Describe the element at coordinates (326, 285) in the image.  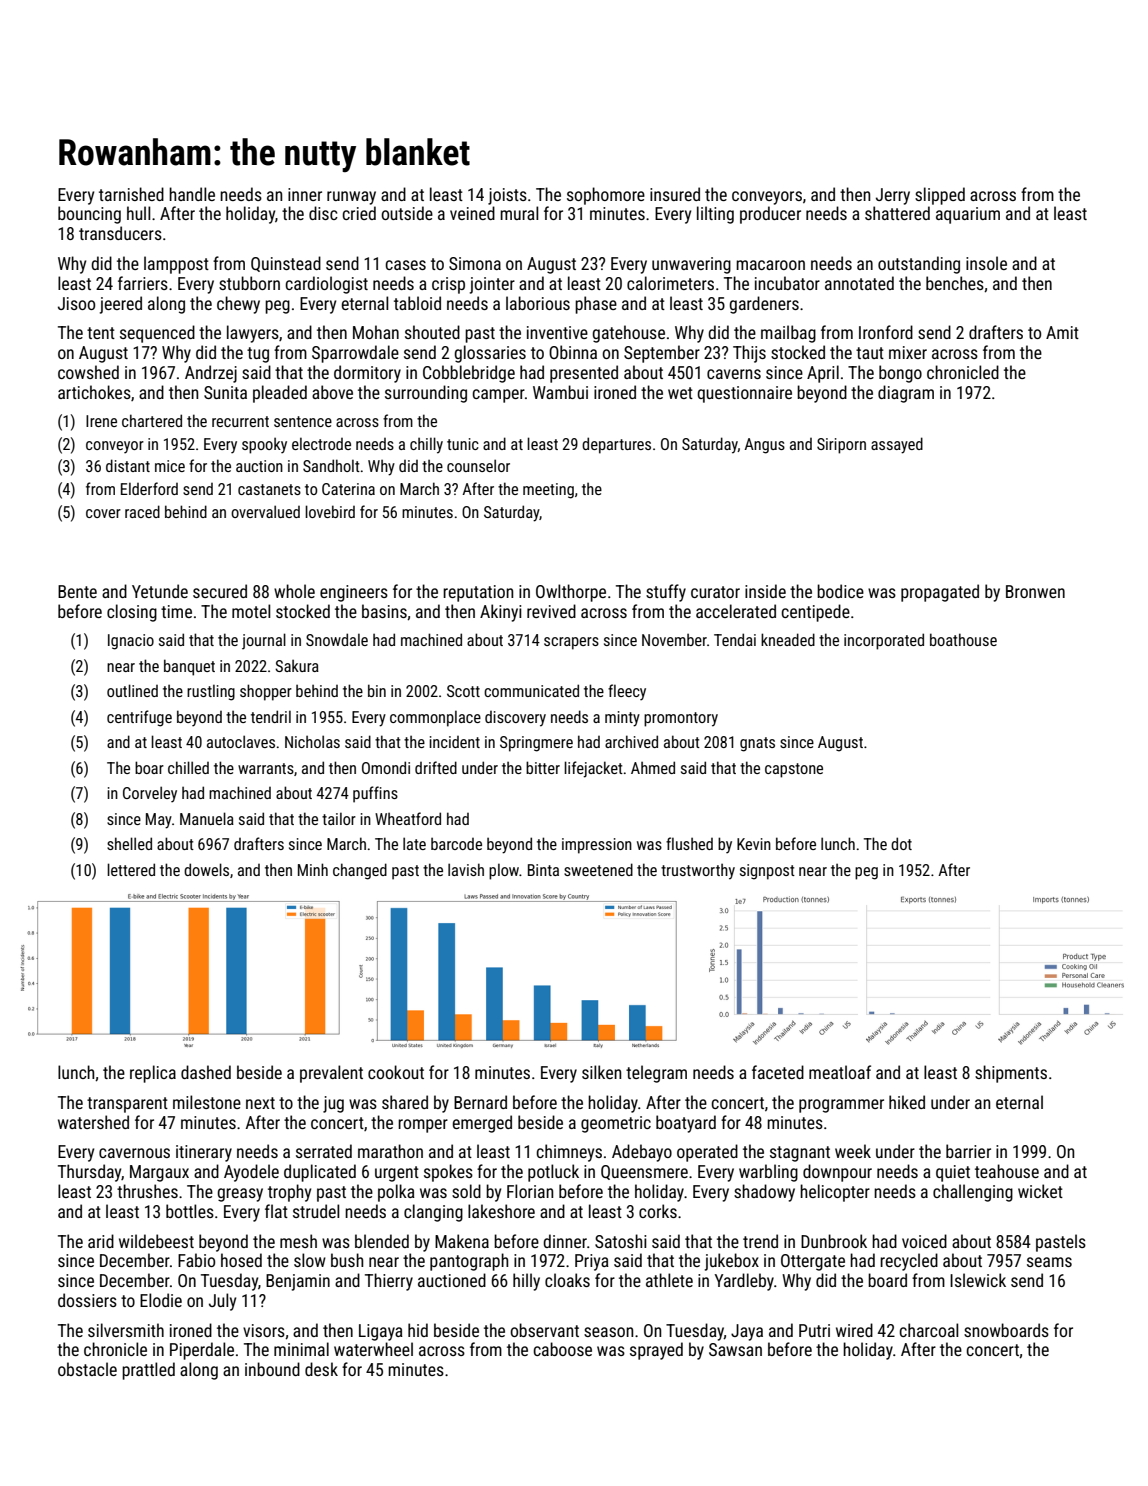
I see `cardiologist` at that location.
